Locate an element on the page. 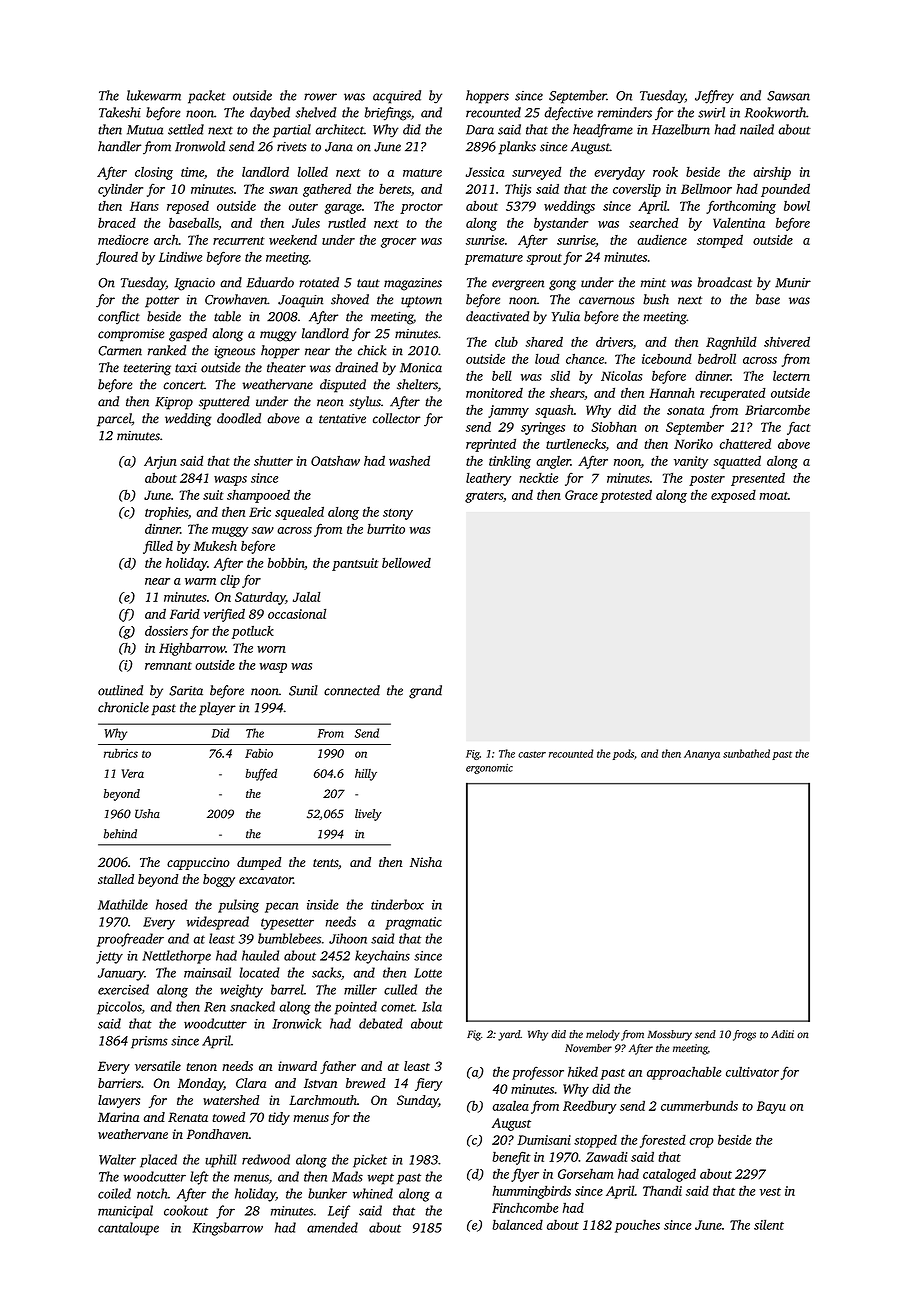 This page has width=908, height=1316. Kingsbarrow is located at coordinates (227, 1229).
